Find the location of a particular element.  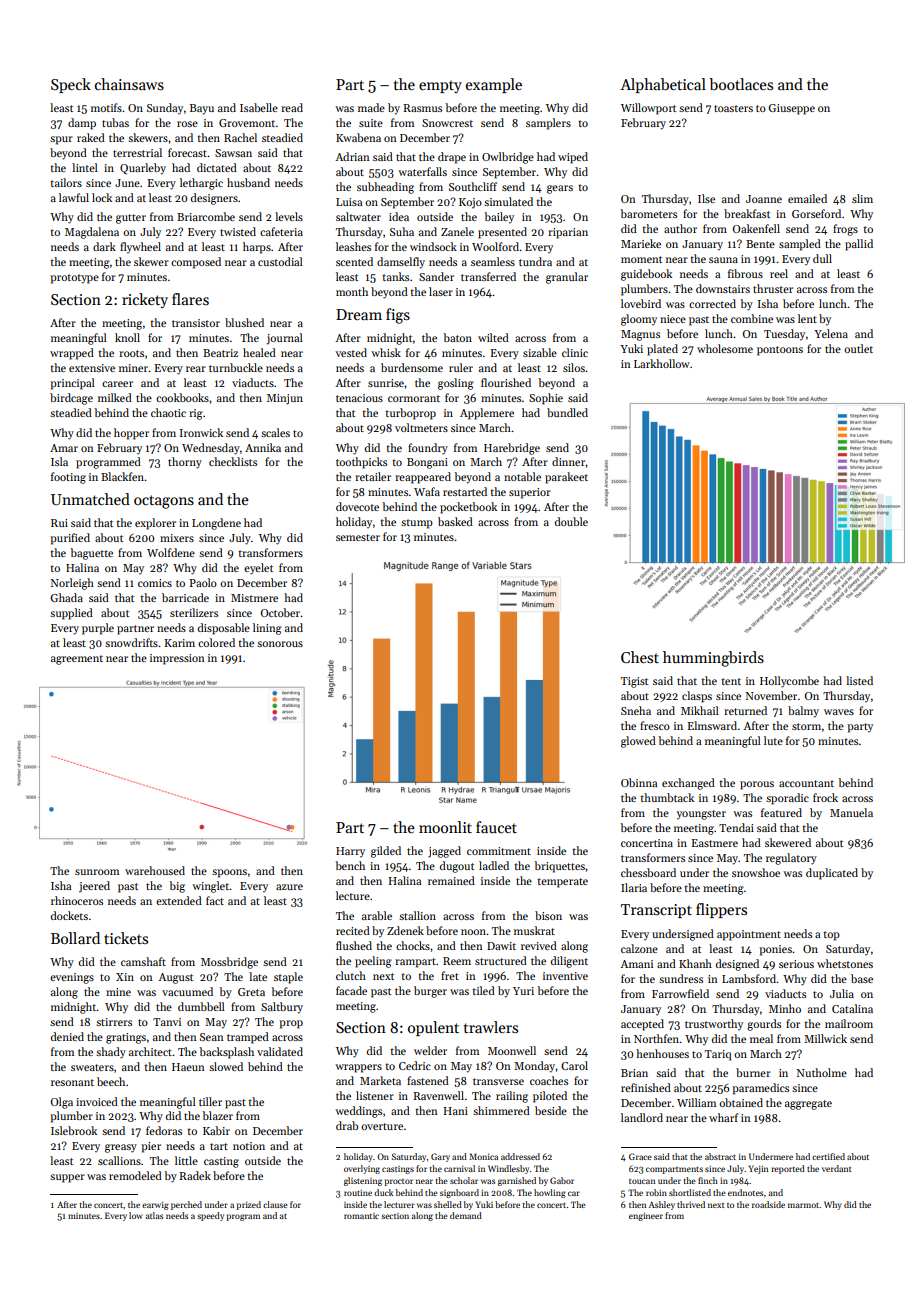

wrapped is located at coordinates (72, 354).
